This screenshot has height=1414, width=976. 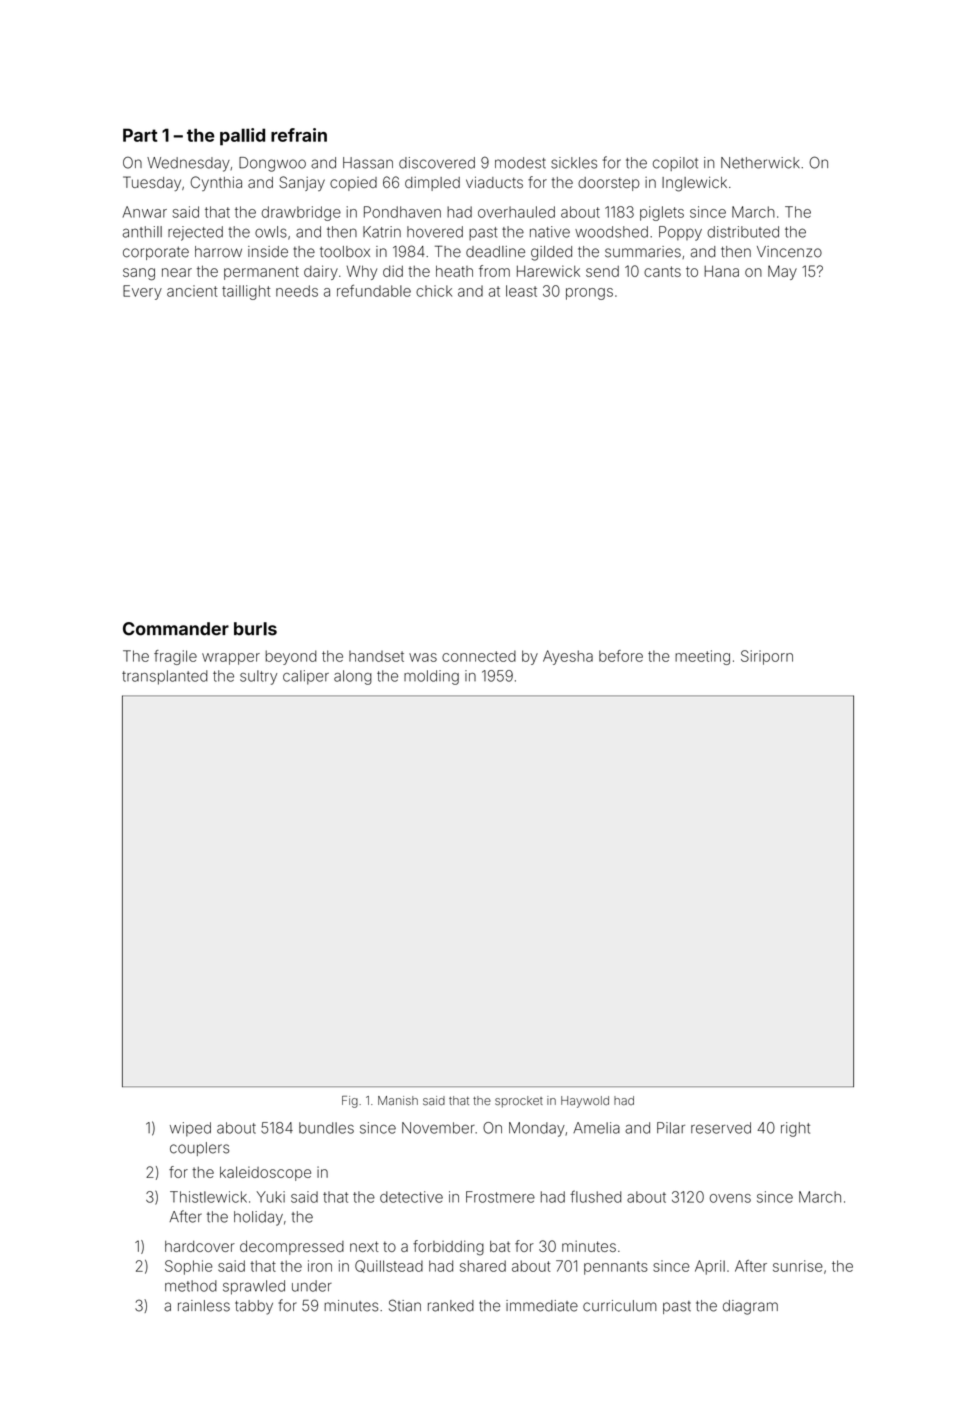 What do you see at coordinates (520, 163) in the screenshot?
I see `modest` at bounding box center [520, 163].
